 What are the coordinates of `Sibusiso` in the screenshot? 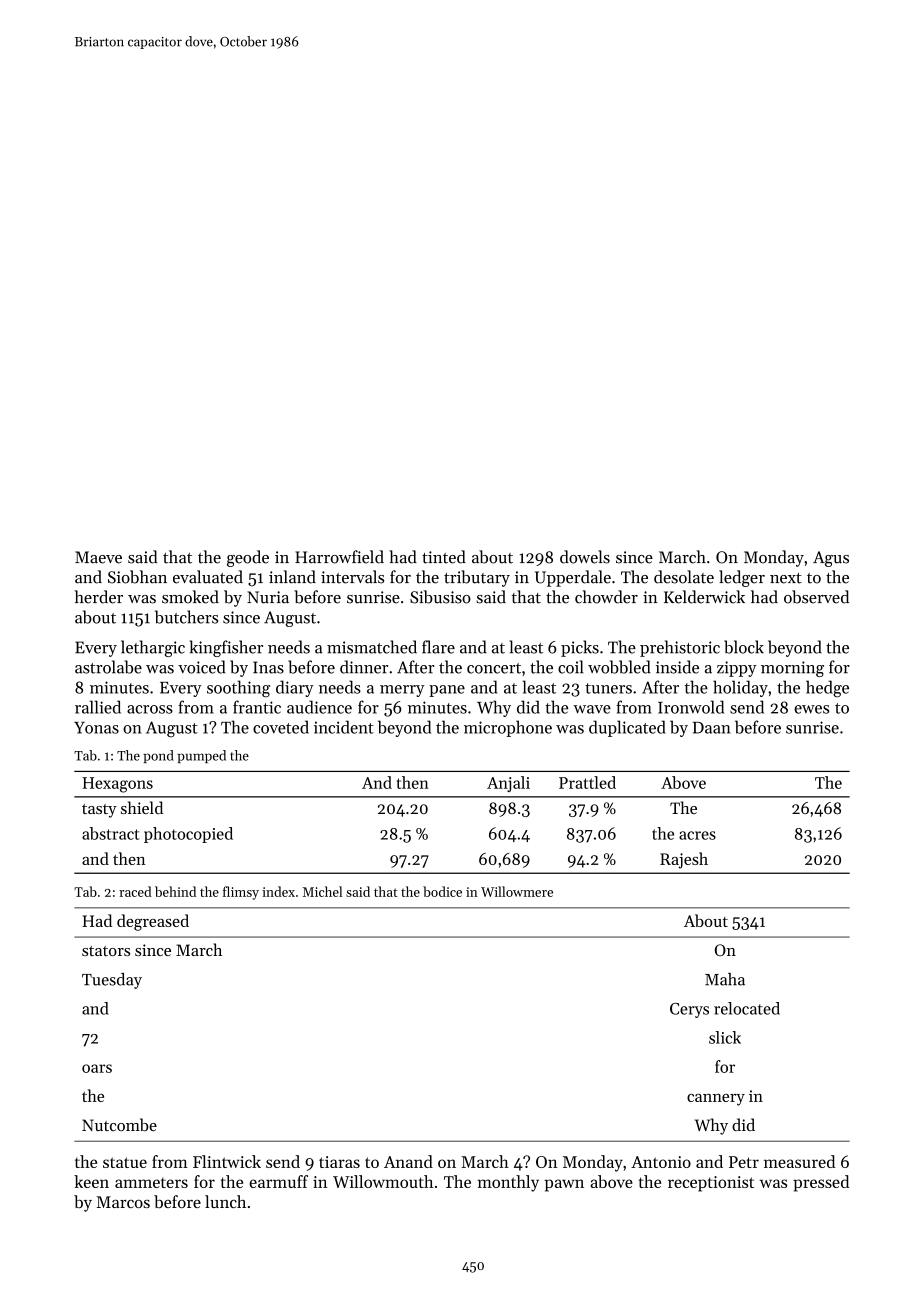 It's located at (440, 597).
